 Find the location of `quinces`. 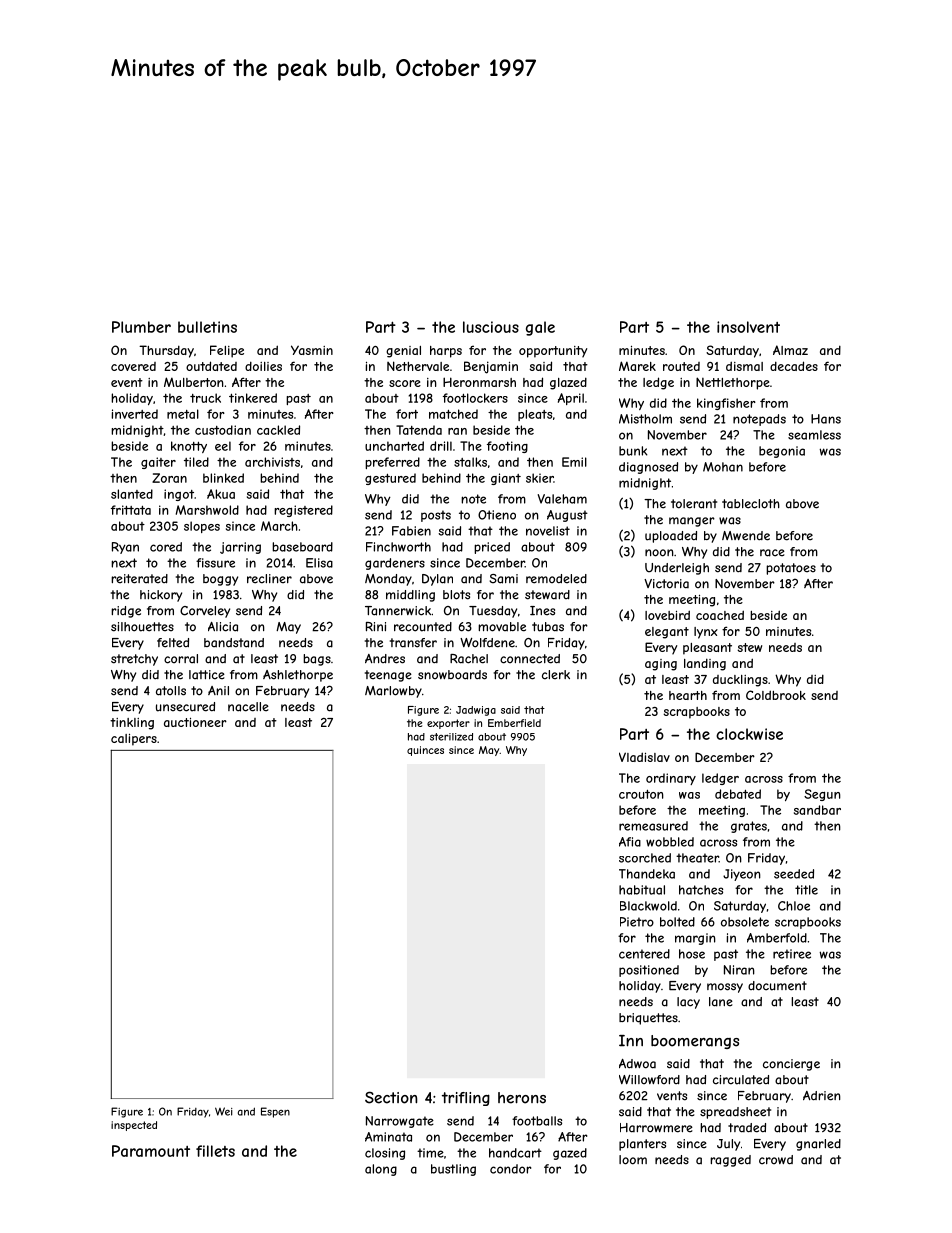

quinces is located at coordinates (425, 751).
